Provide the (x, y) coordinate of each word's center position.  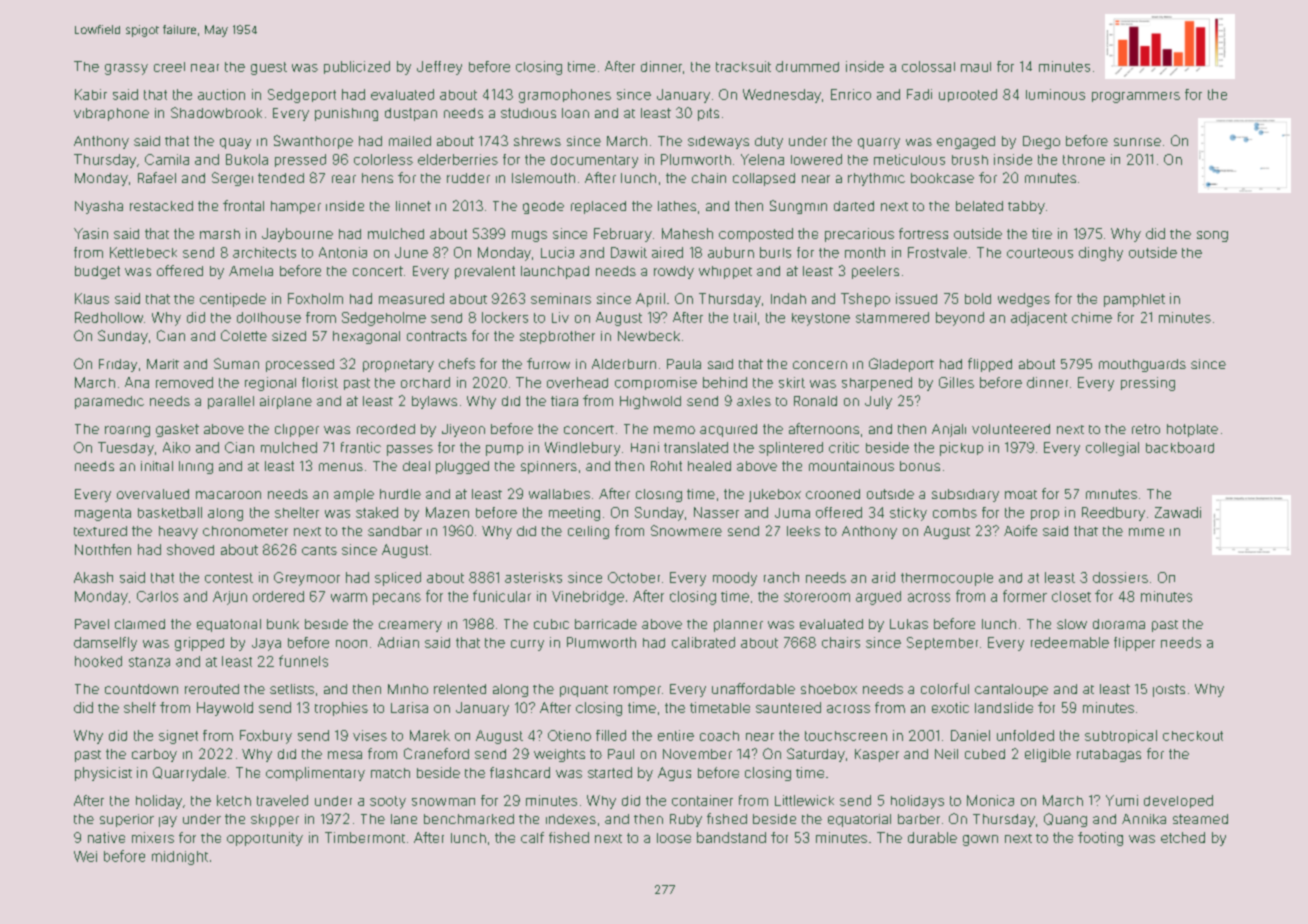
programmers (1136, 97)
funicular (502, 596)
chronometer (245, 531)
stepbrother (557, 337)
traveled (282, 800)
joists (1169, 690)
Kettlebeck (143, 252)
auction (221, 94)
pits (708, 114)
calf (532, 837)
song (1212, 236)
